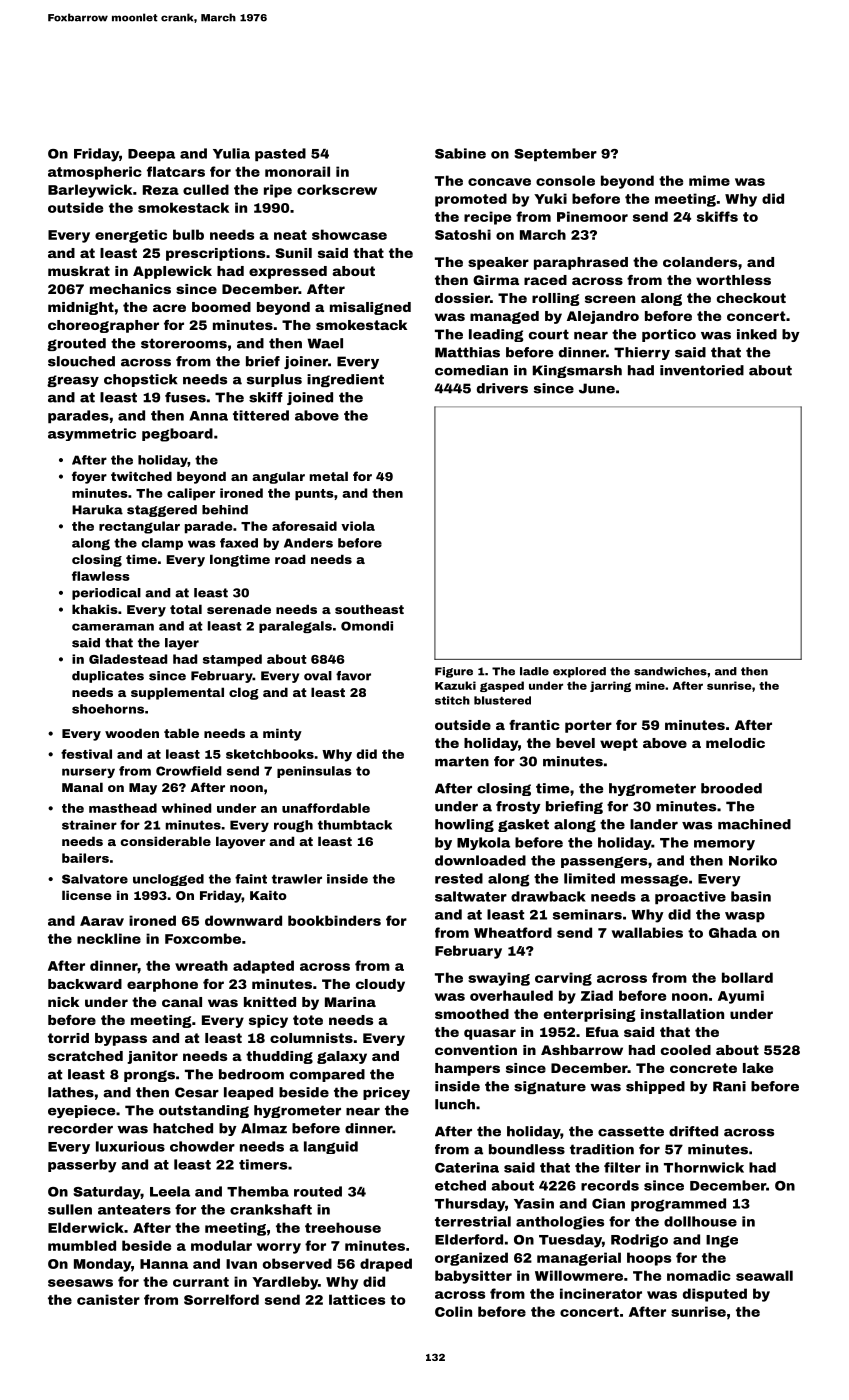 The width and height of the screenshot is (849, 1400). What do you see at coordinates (345, 380) in the screenshot?
I see `ingredient` at bounding box center [345, 380].
